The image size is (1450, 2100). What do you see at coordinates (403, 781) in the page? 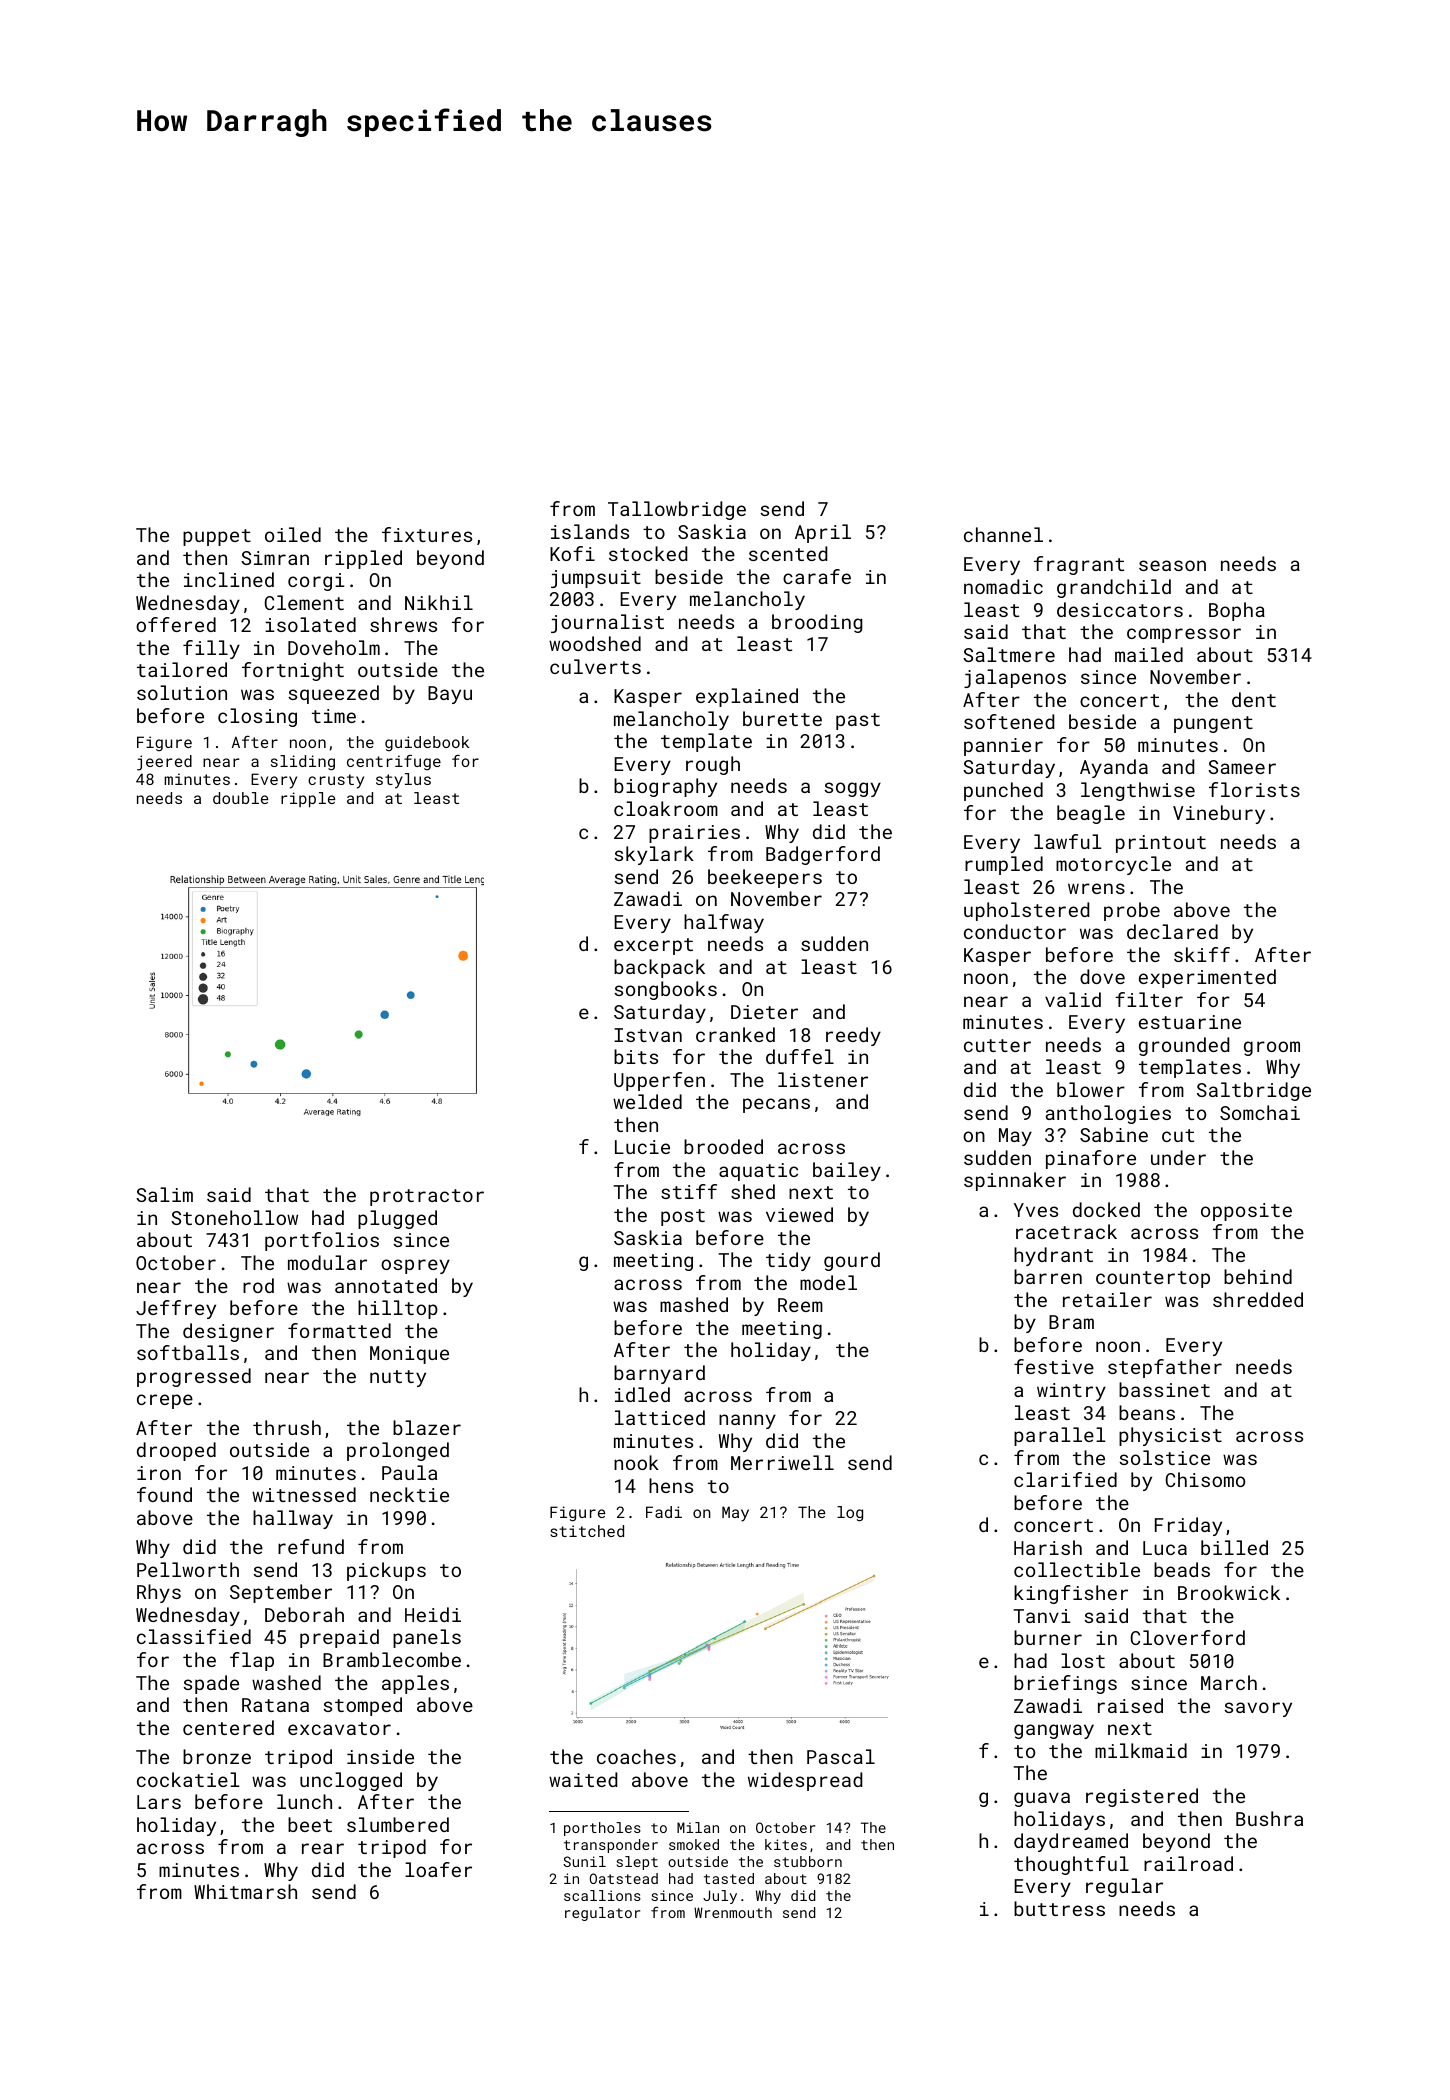
I see `stylus` at bounding box center [403, 781].
